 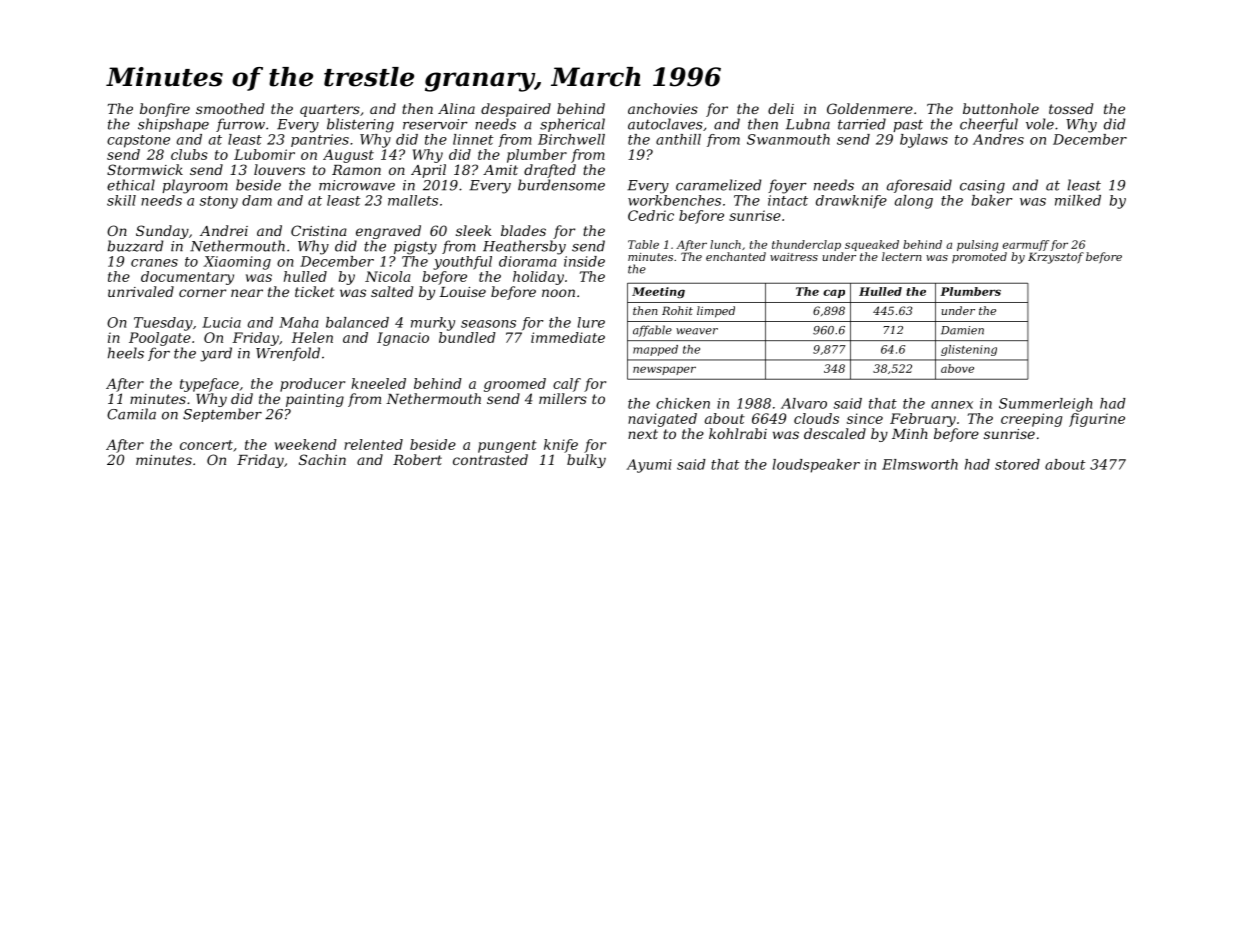 I want to click on Meeting, so click(x=658, y=292).
